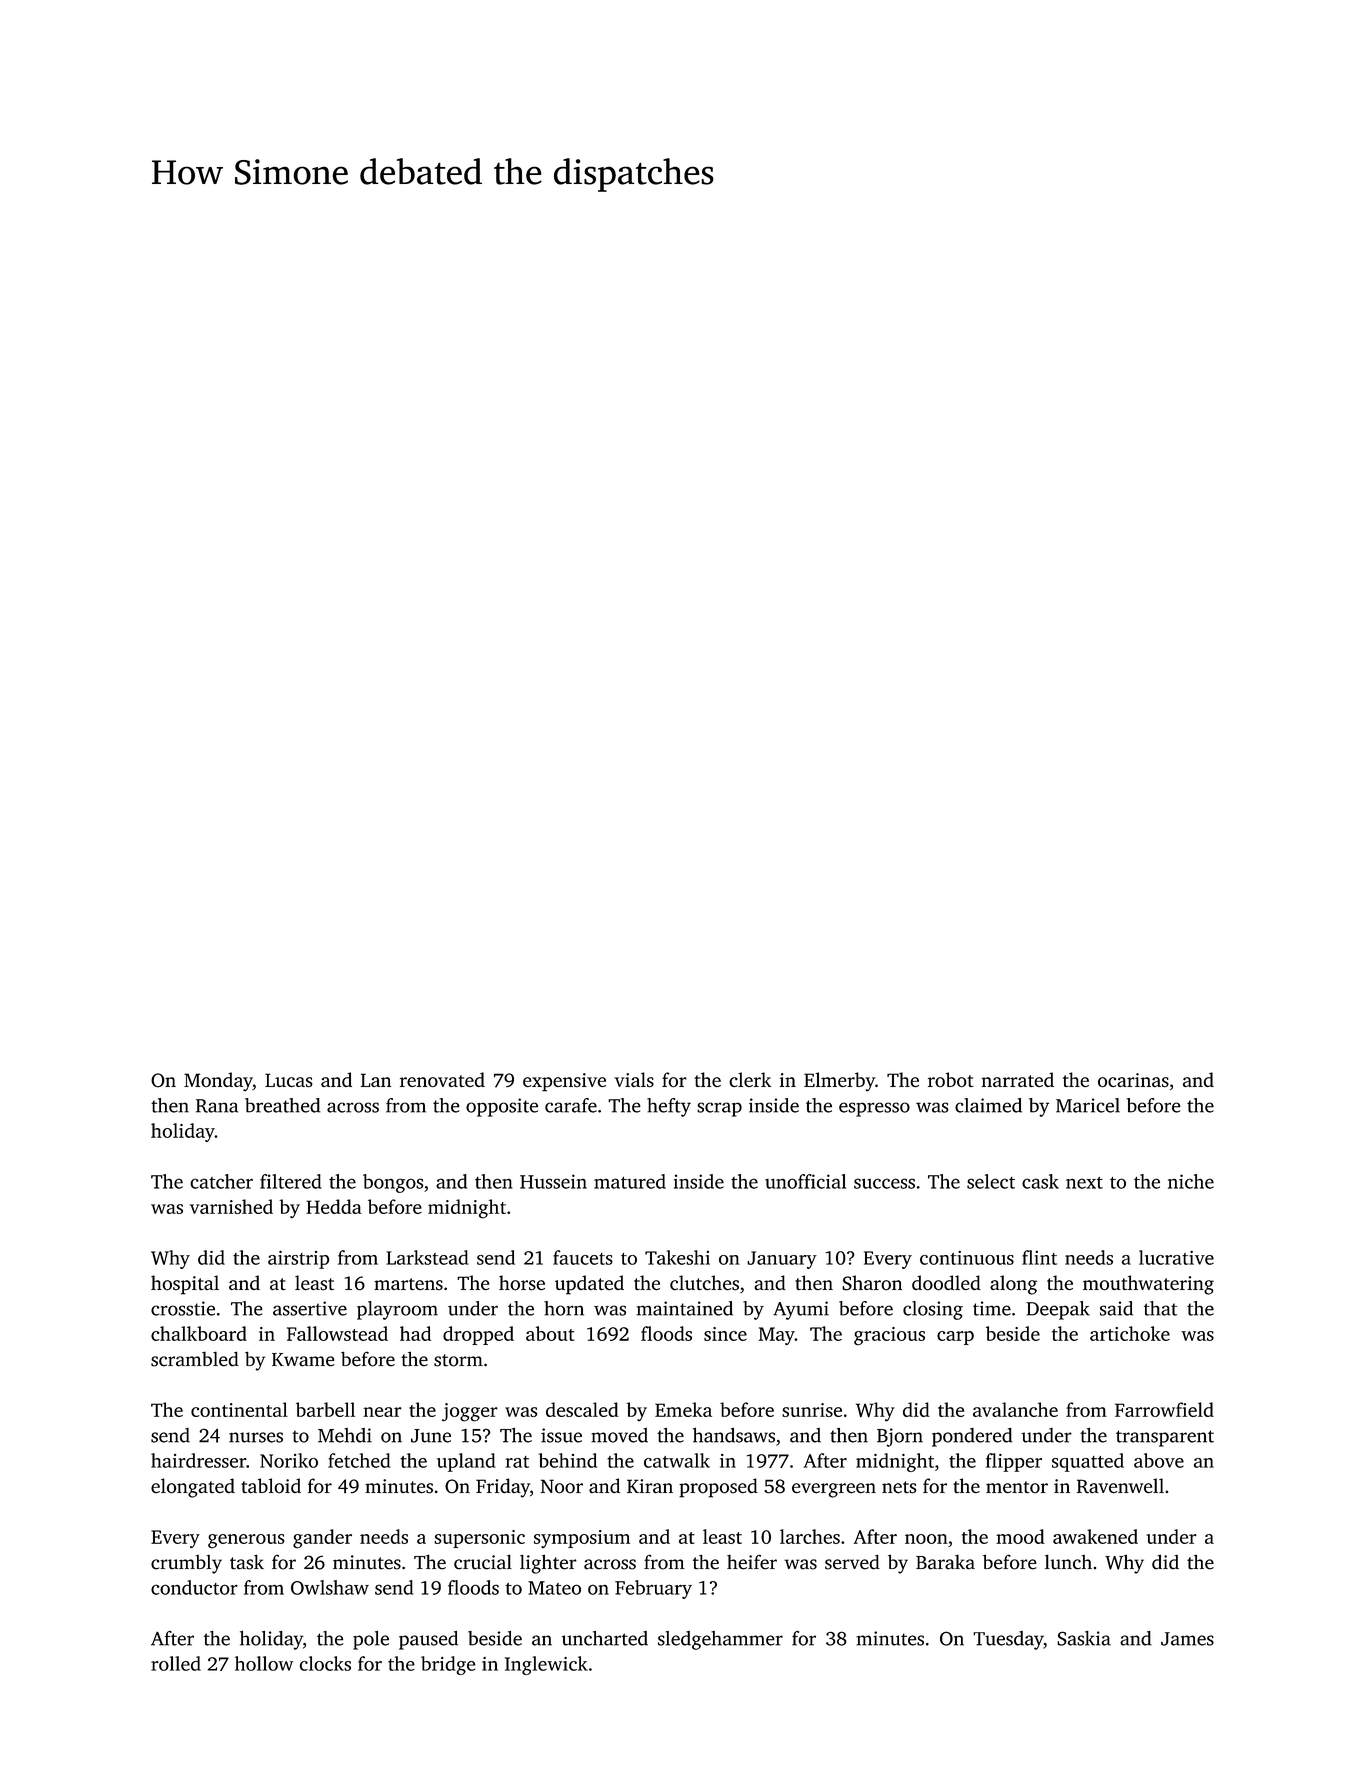 The width and height of the image is (1365, 1767). Describe the element at coordinates (1120, 1486) in the image. I see `Ravenwell` at that location.
